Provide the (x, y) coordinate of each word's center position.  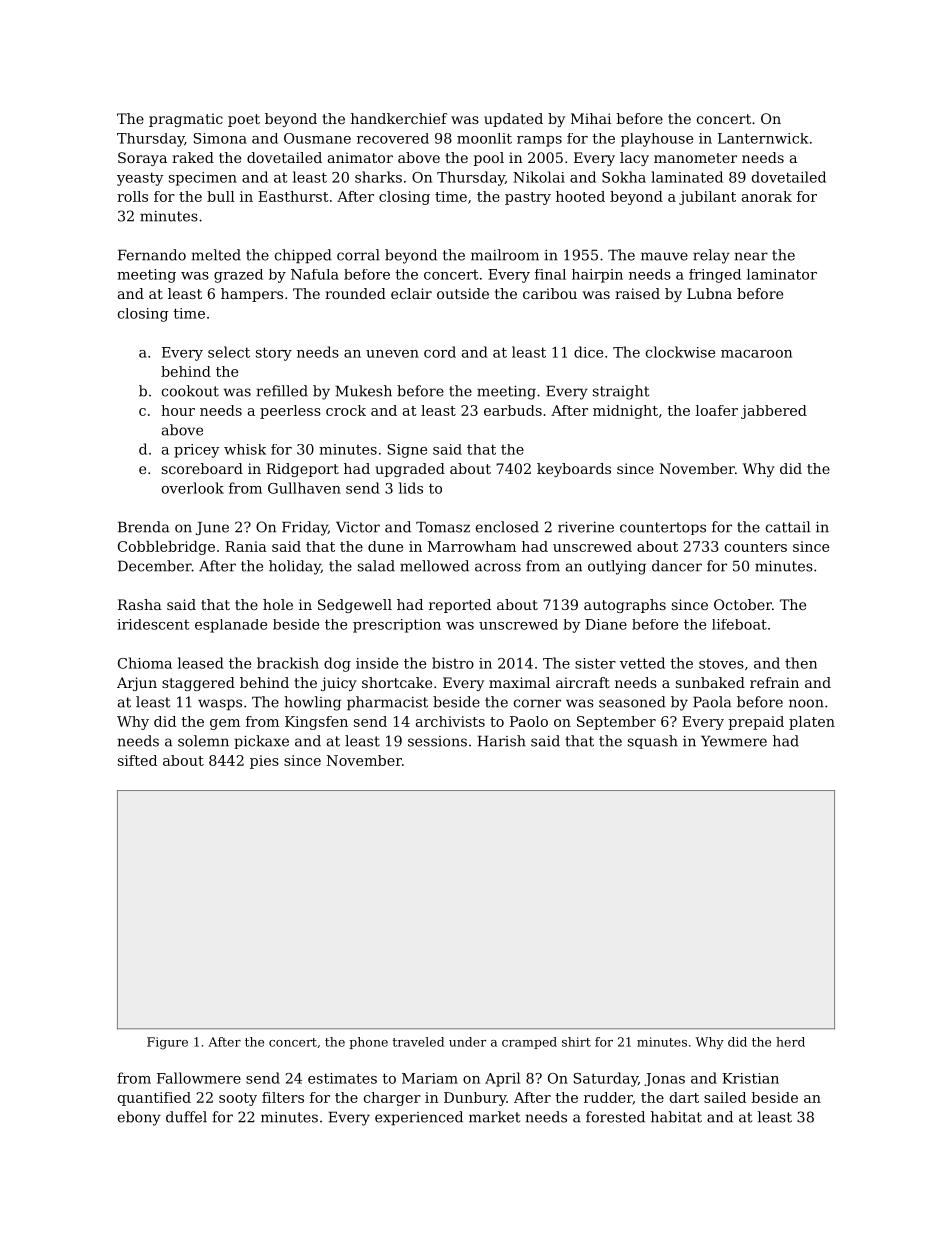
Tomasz (443, 527)
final (550, 274)
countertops (663, 528)
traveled (418, 1042)
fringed (715, 276)
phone (368, 1043)
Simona (220, 138)
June (212, 528)
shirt (576, 1042)
